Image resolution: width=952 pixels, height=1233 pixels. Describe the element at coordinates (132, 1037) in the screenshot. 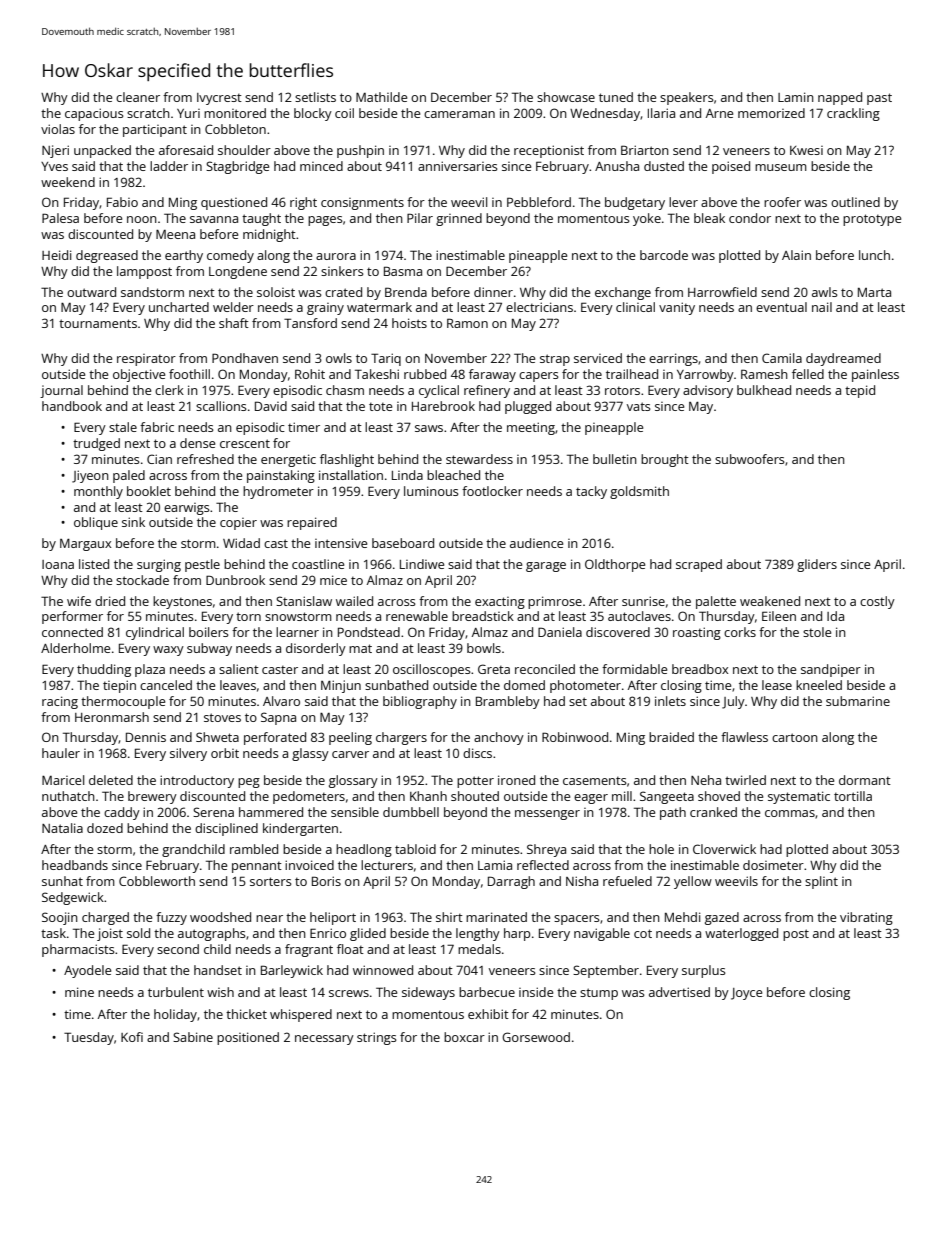

I see `Kofi` at that location.
